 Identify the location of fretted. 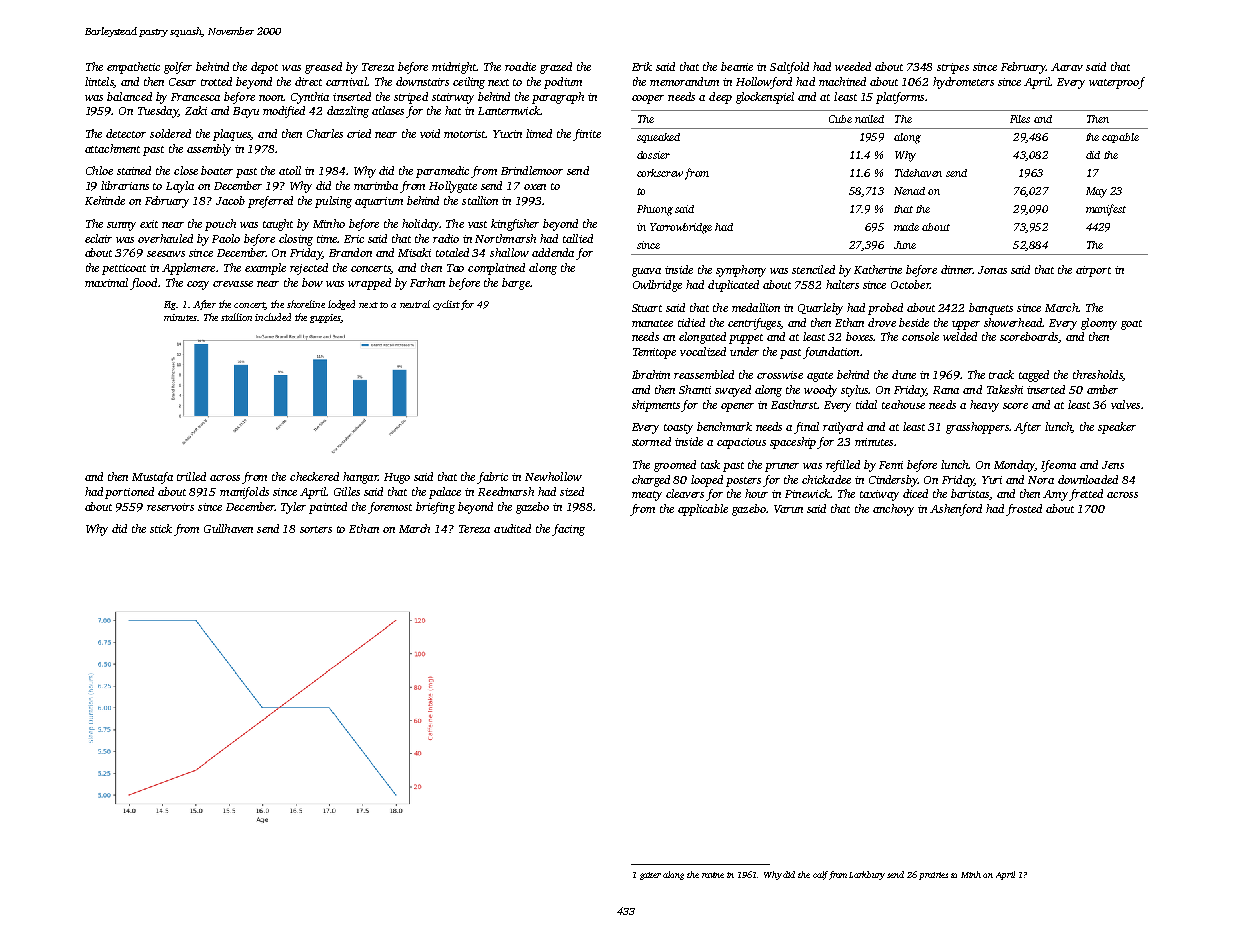
(1086, 495).
